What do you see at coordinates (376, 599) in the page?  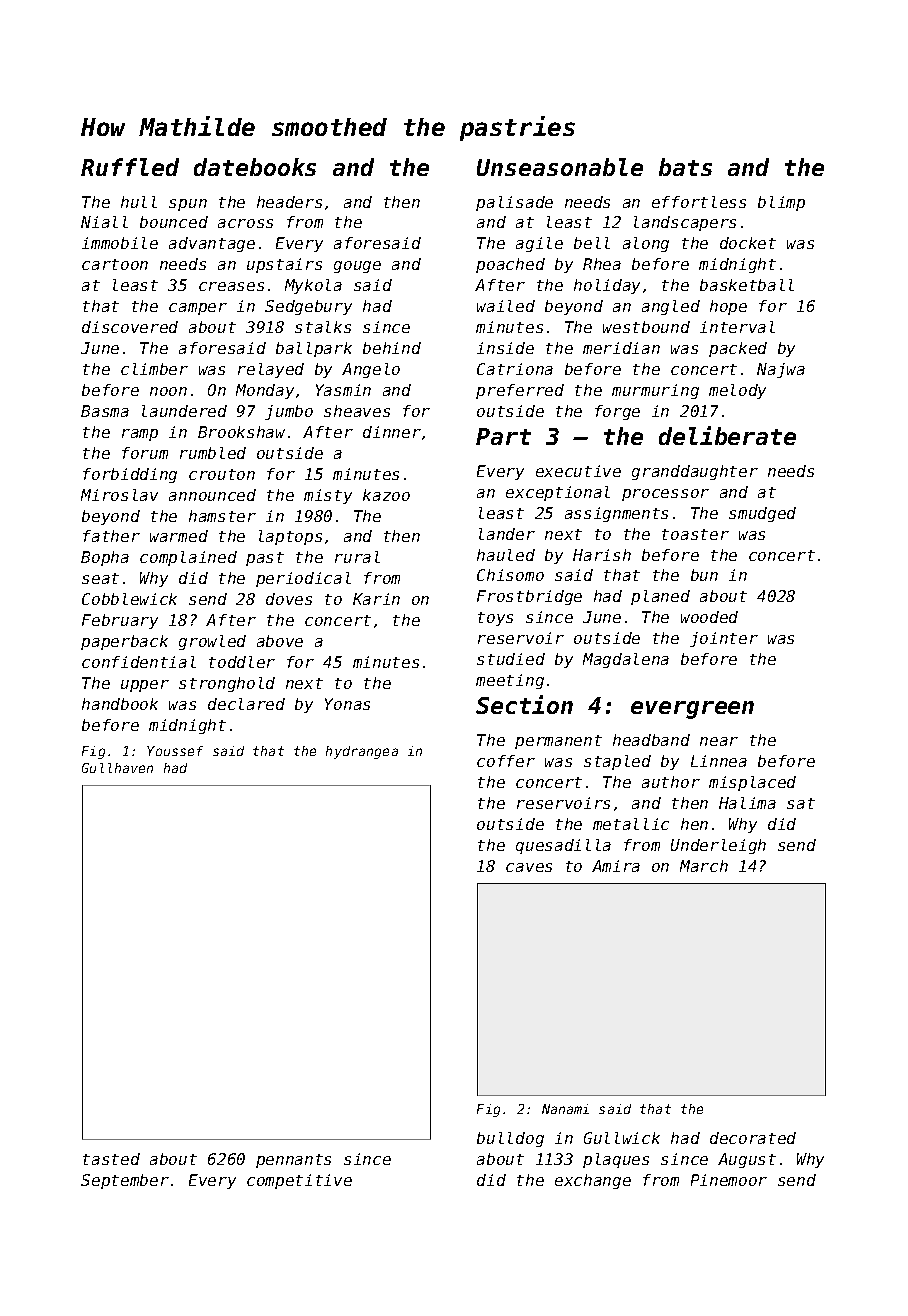 I see `Karin` at bounding box center [376, 599].
